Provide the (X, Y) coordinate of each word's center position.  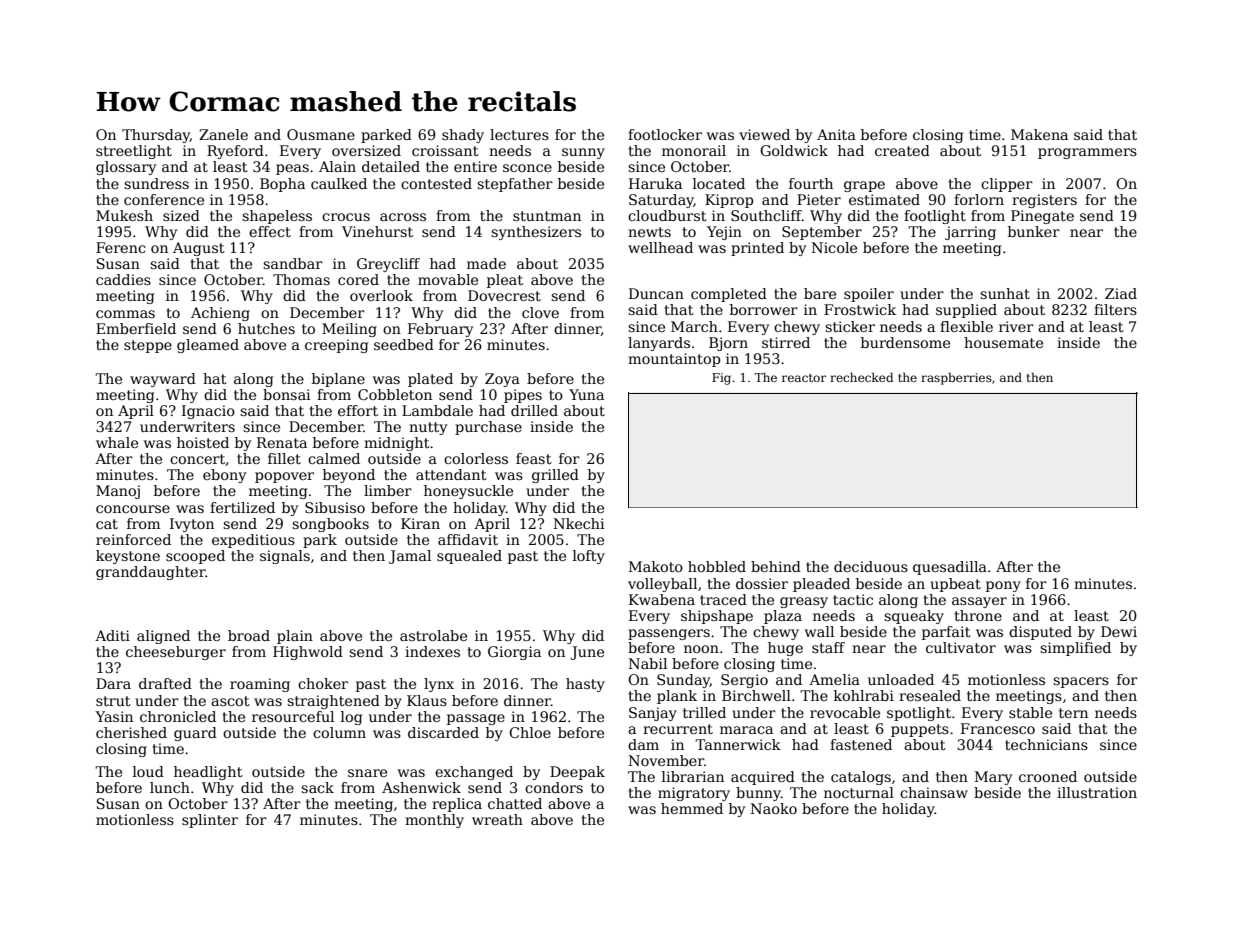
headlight (208, 773)
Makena (1039, 134)
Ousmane (321, 134)
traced (723, 599)
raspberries (956, 378)
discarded (443, 732)
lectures (519, 134)
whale (117, 442)
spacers (1081, 682)
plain (295, 637)
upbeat (955, 585)
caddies (123, 279)
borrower (764, 309)
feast (534, 458)
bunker (1034, 231)
